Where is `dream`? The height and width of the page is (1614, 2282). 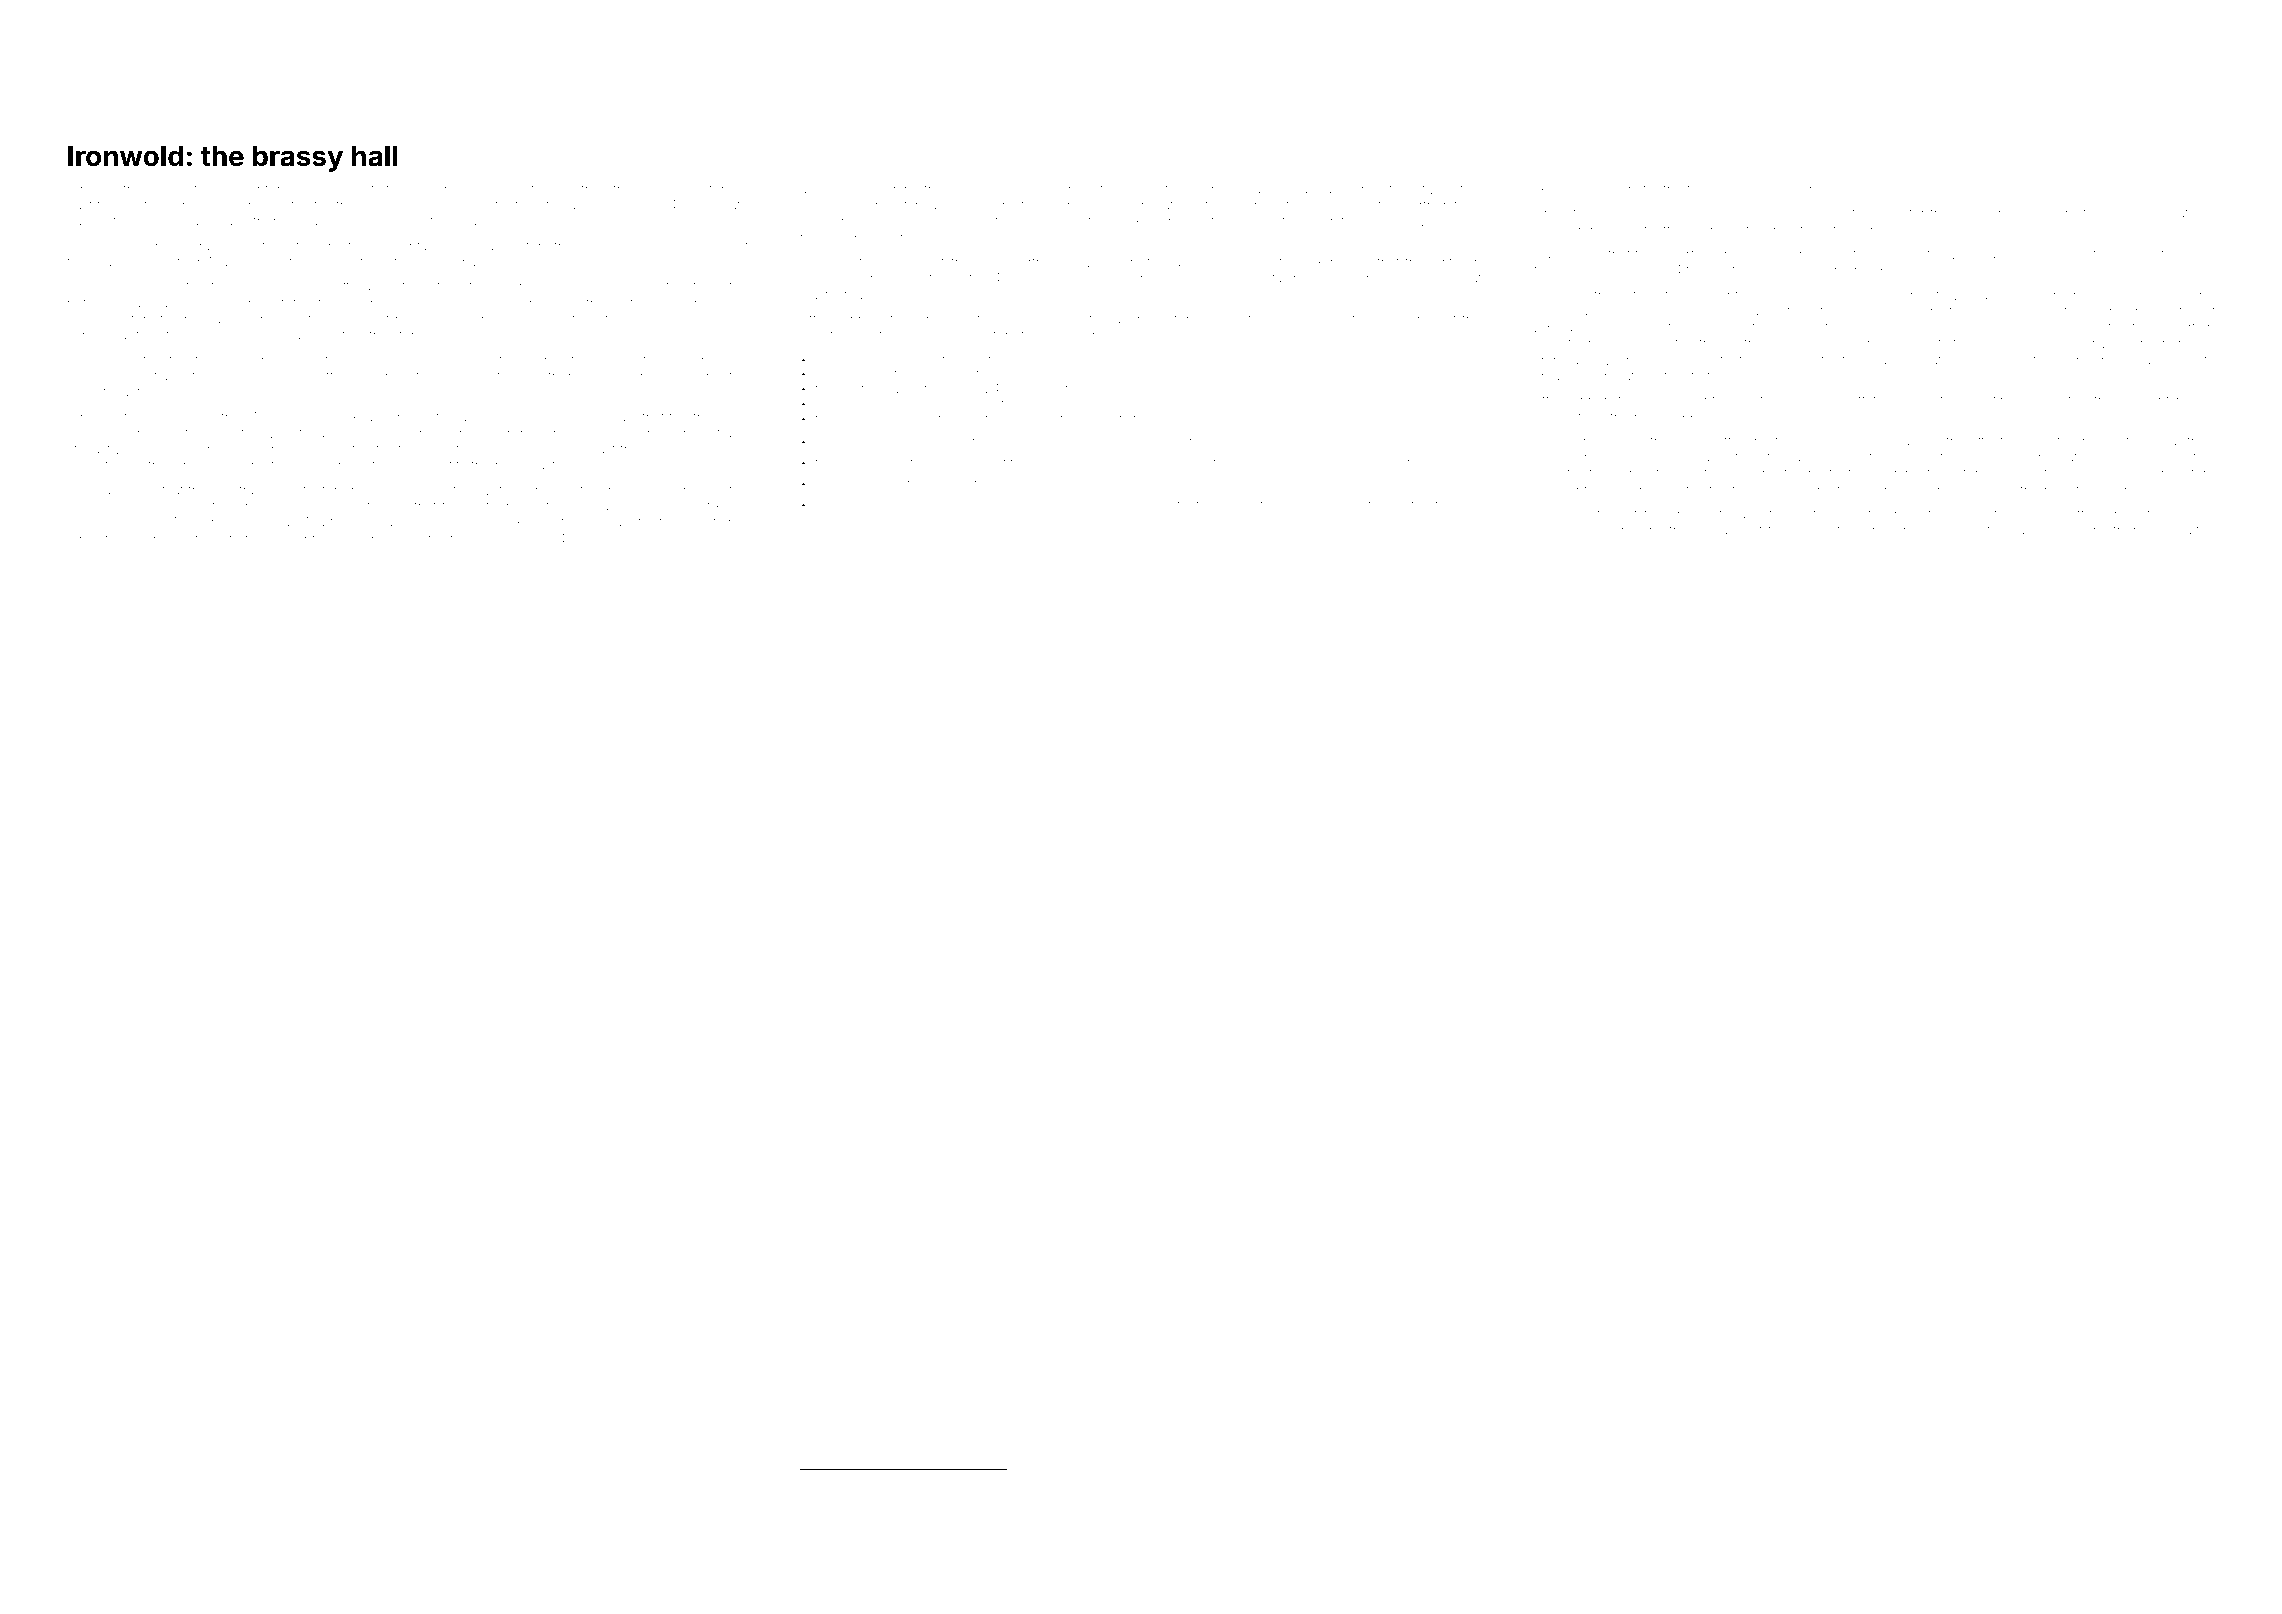
dream is located at coordinates (967, 189).
